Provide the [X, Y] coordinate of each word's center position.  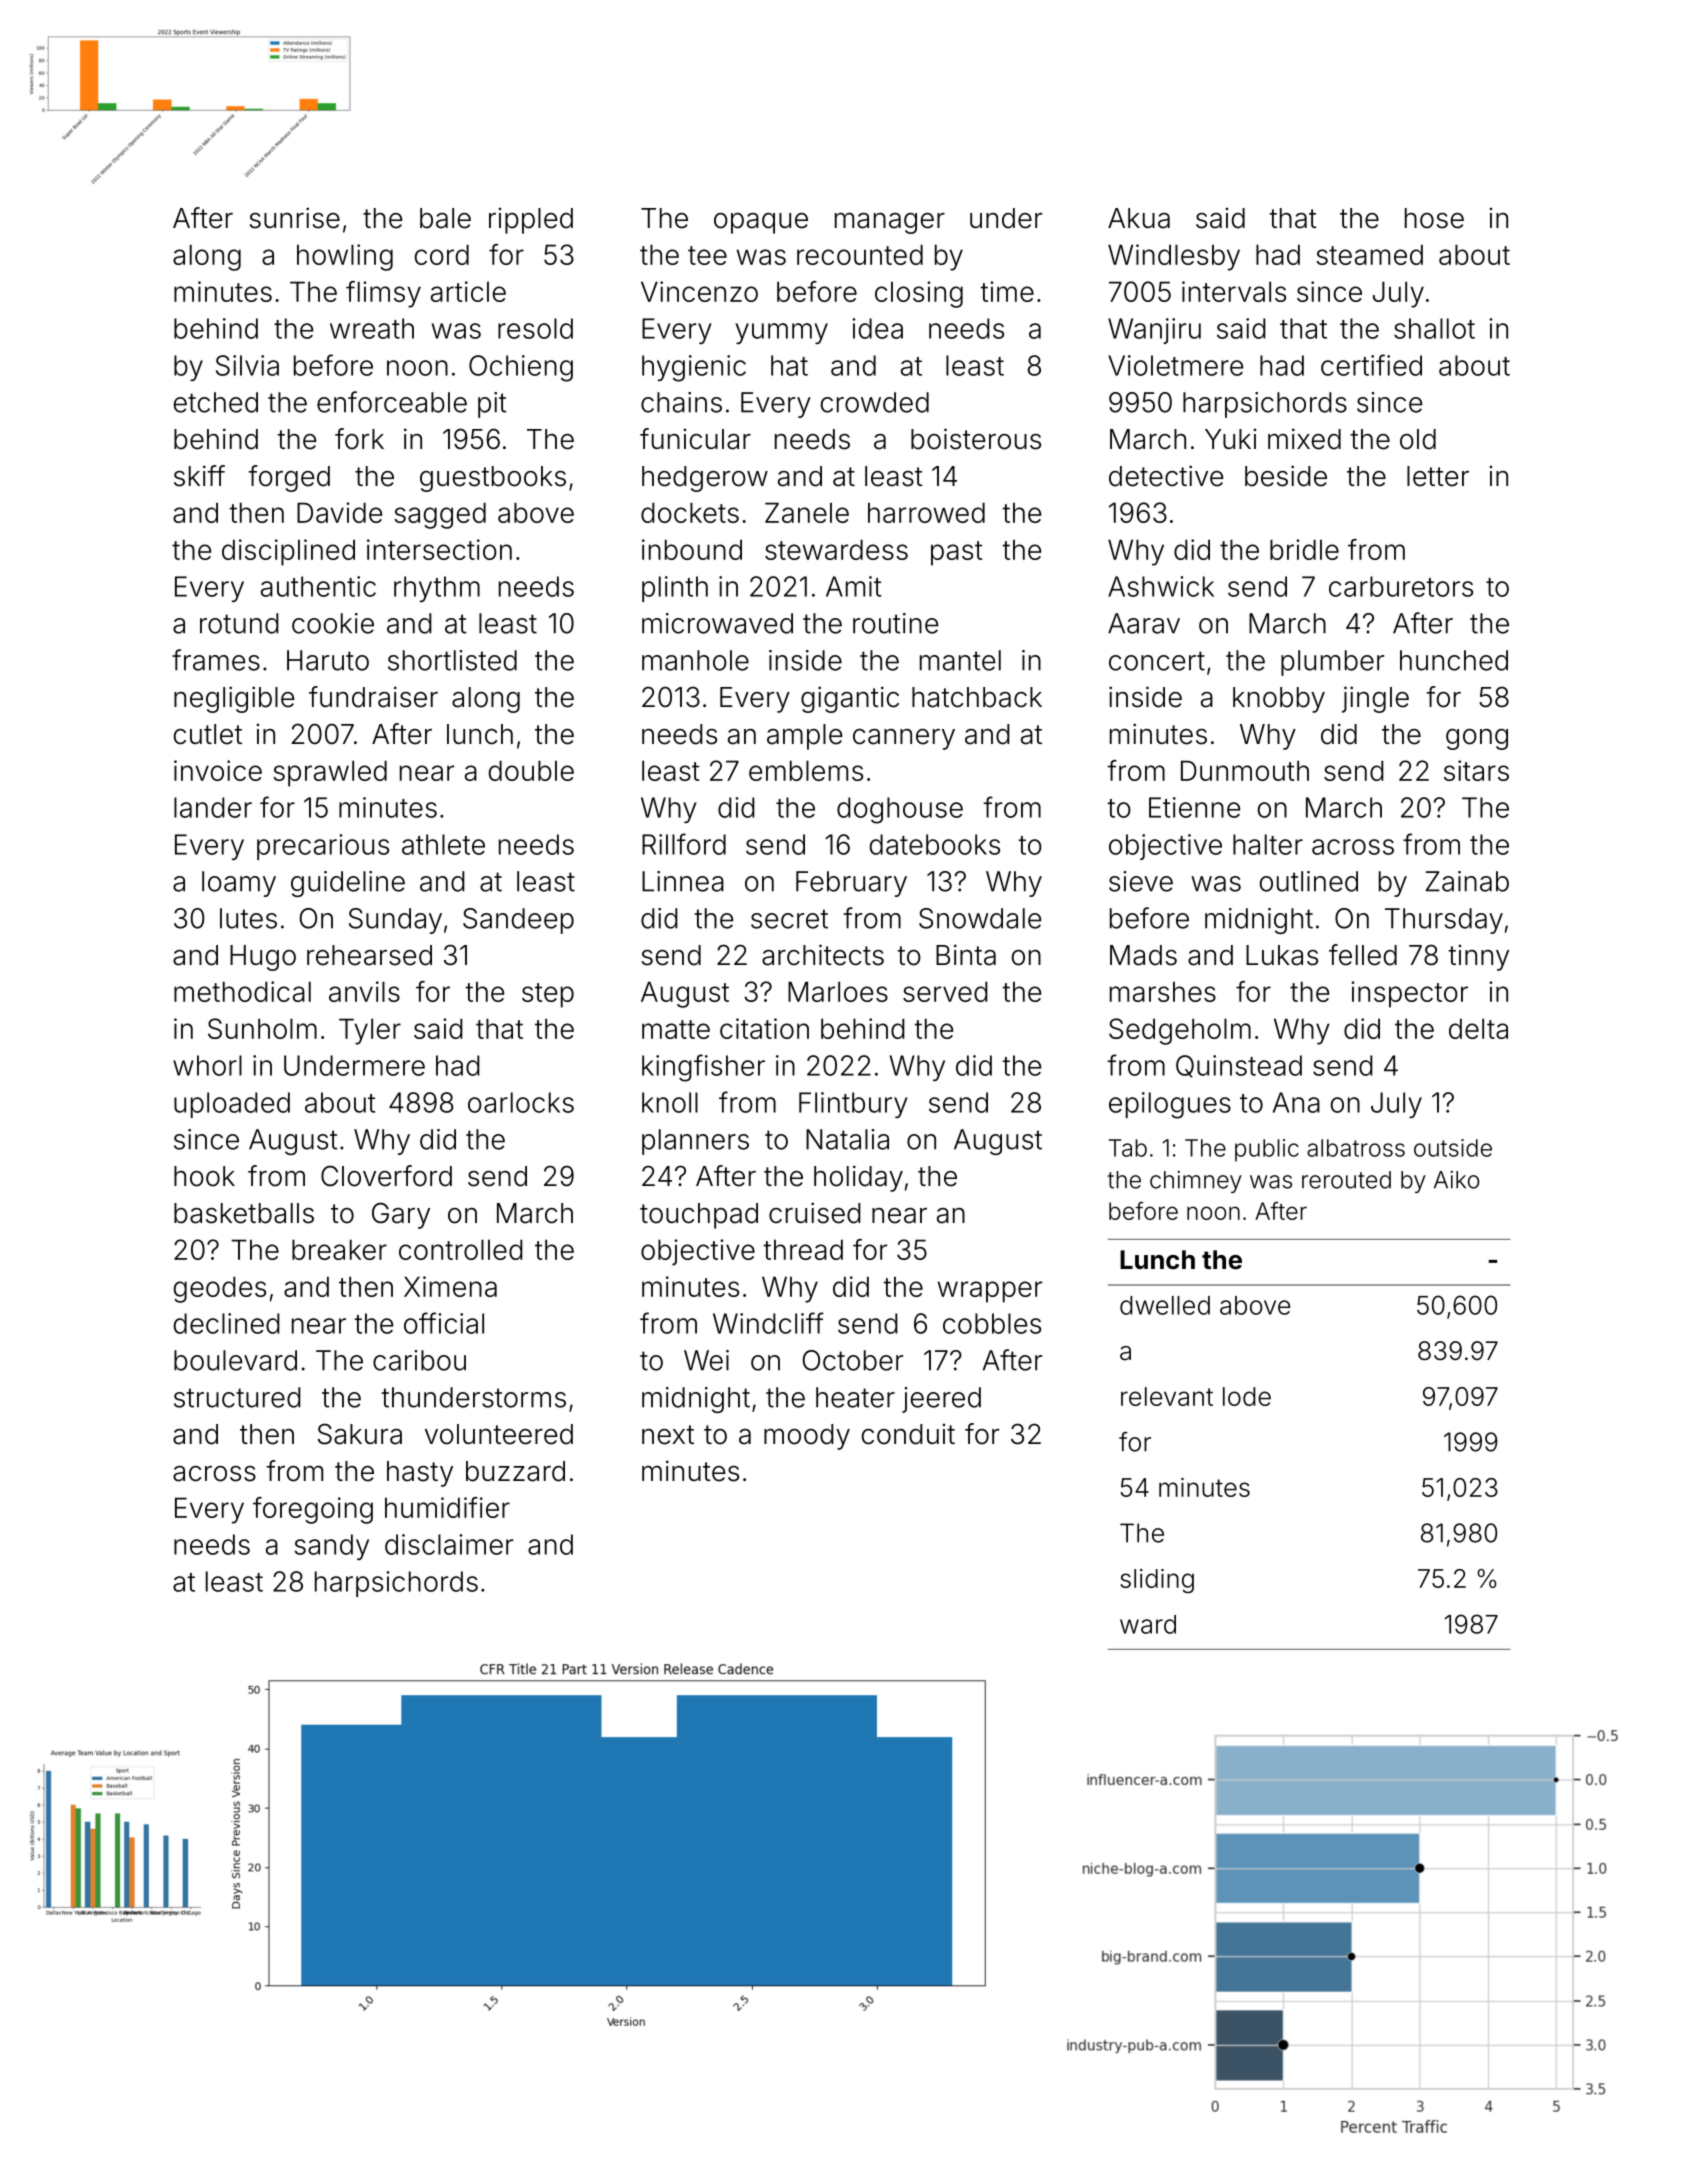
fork [359, 439]
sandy [331, 1547]
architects [823, 955]
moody [807, 1437]
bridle [1304, 549]
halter [1268, 844]
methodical [242, 991]
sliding [1157, 1581]
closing [919, 294]
